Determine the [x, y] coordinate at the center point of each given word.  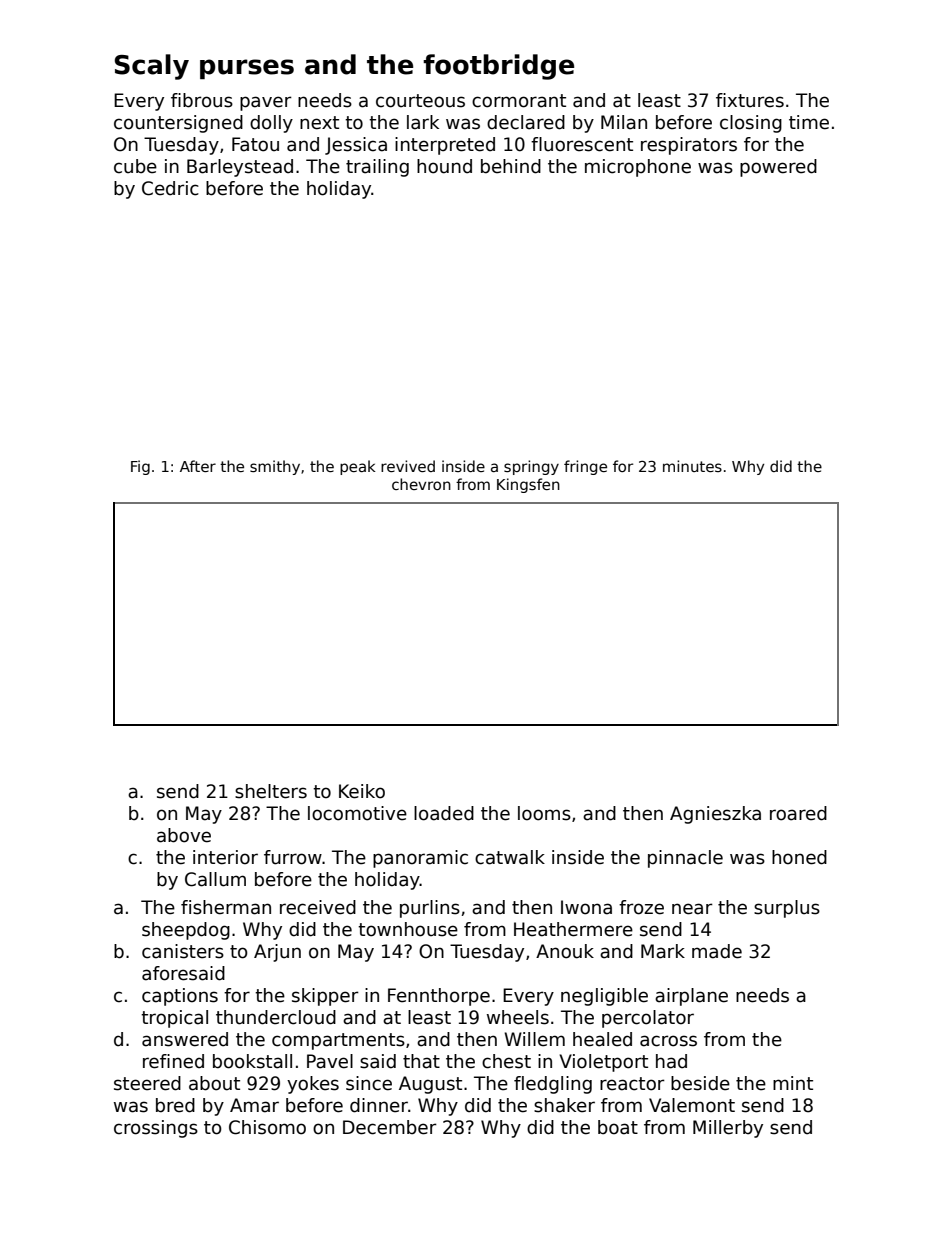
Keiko [362, 791]
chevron [421, 484]
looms [544, 813]
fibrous [202, 100]
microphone [638, 168]
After [198, 466]
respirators [689, 146]
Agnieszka [715, 815]
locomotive [357, 813]
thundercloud [276, 1017]
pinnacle [685, 859]
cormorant [519, 101]
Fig [140, 467]
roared [798, 813]
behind [511, 166]
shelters [271, 791]
